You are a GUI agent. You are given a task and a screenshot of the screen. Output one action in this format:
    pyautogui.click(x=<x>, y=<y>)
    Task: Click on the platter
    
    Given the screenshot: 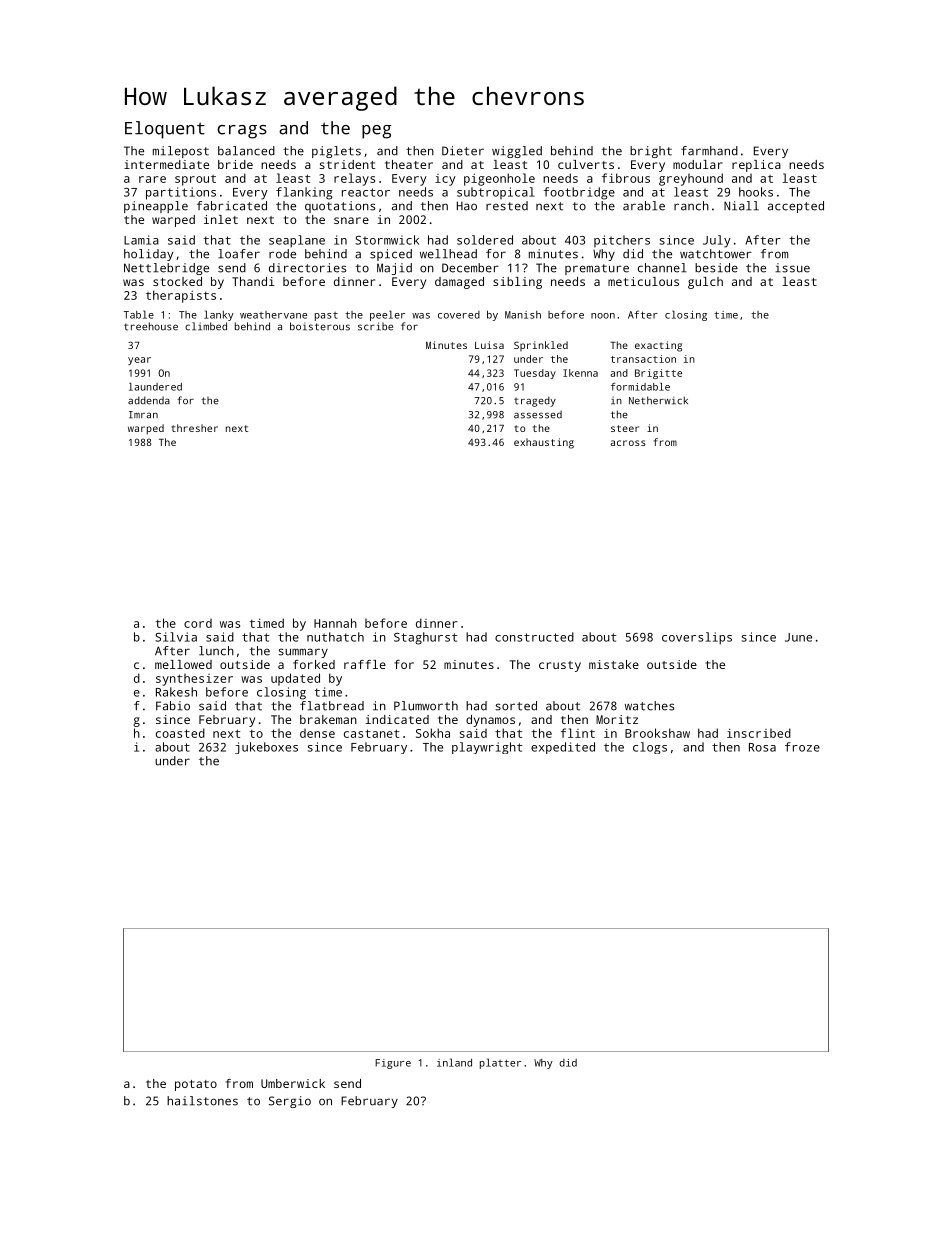 What is the action you would take?
    pyautogui.click(x=500, y=1063)
